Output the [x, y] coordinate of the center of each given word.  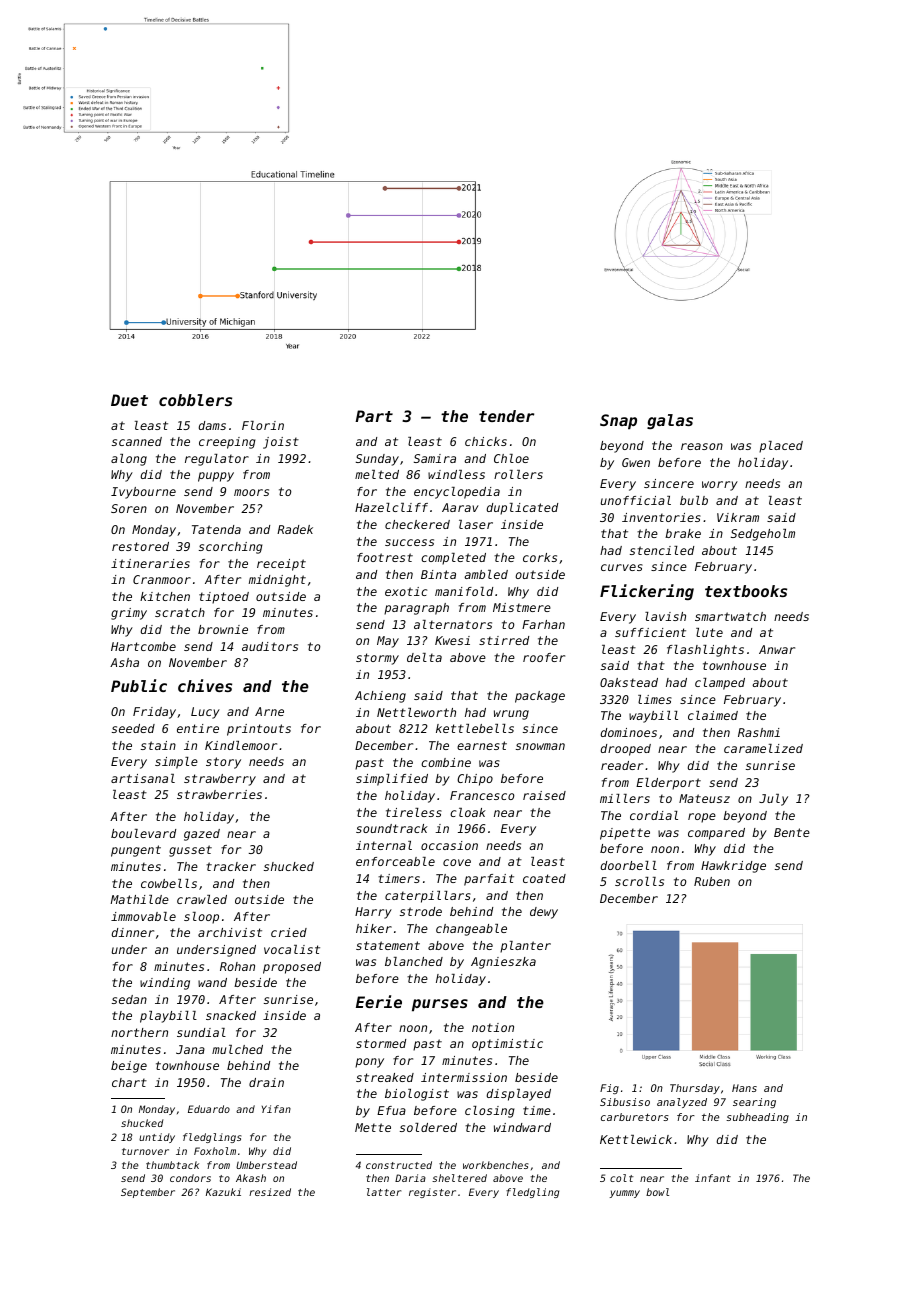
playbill [168, 1017]
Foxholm [215, 1151]
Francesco [482, 795]
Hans [744, 1088]
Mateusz [704, 798]
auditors [270, 646]
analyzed [682, 1103]
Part [374, 416]
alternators [453, 624]
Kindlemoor [241, 745]
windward [522, 1127]
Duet [129, 400]
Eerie [379, 1001]
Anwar [777, 649]
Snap [618, 422]
